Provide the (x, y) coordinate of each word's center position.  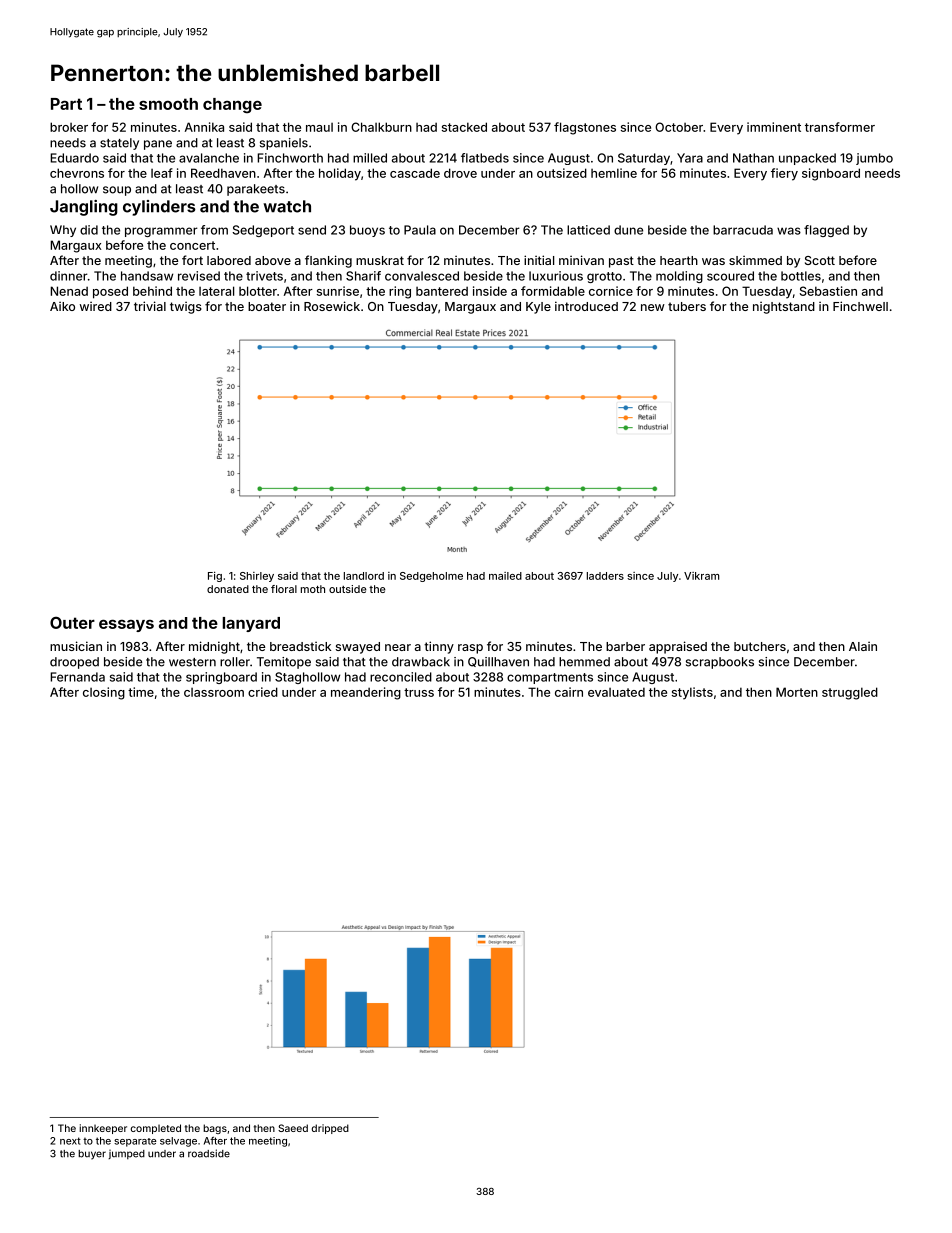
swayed (358, 648)
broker (69, 127)
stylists (692, 693)
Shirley (257, 577)
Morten (797, 692)
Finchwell (860, 306)
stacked (464, 127)
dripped (330, 1129)
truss (419, 692)
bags (215, 1129)
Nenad (69, 291)
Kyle (538, 308)
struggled (850, 693)
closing (104, 693)
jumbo (874, 159)
